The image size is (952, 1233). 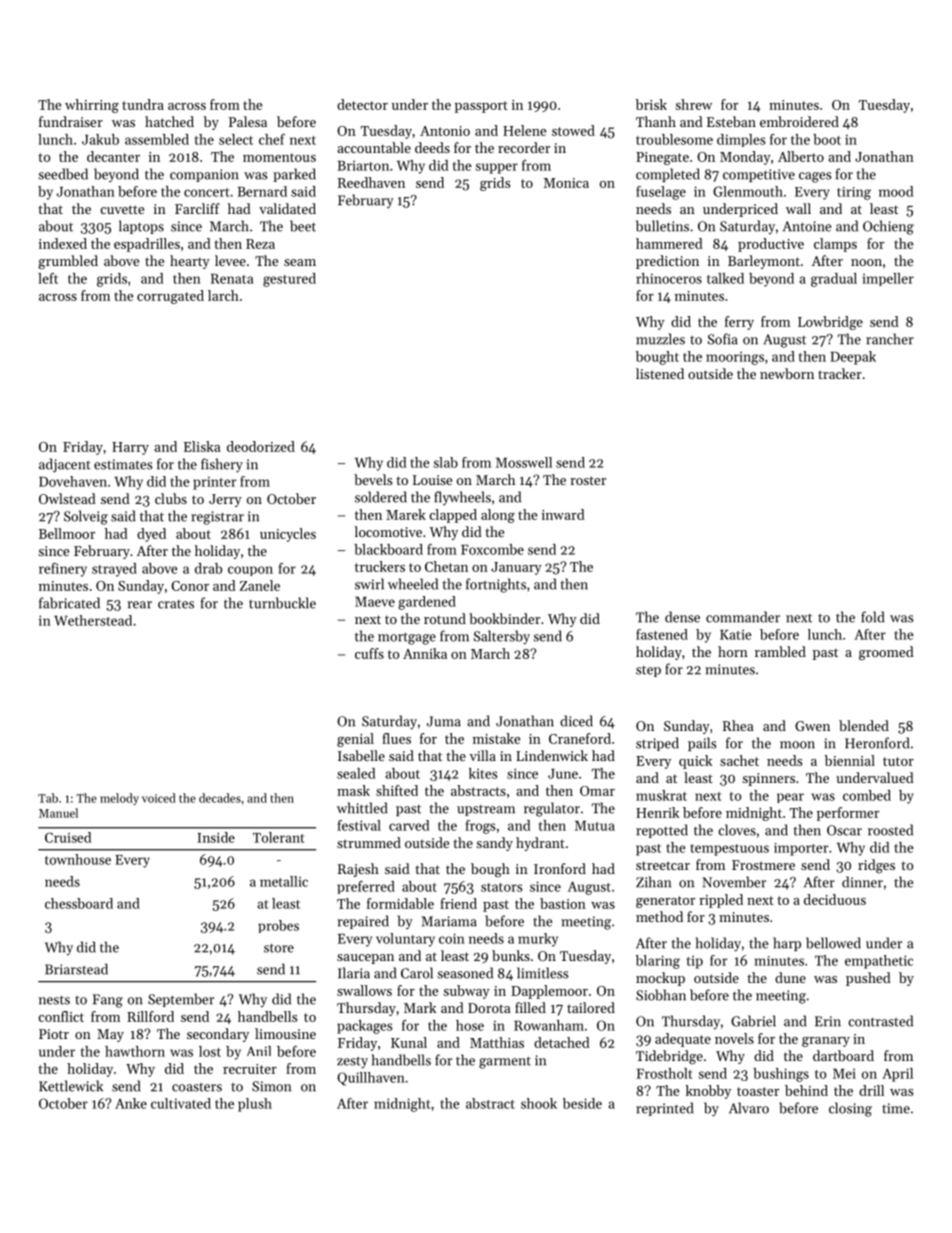 I want to click on Lowbridge, so click(x=830, y=323).
